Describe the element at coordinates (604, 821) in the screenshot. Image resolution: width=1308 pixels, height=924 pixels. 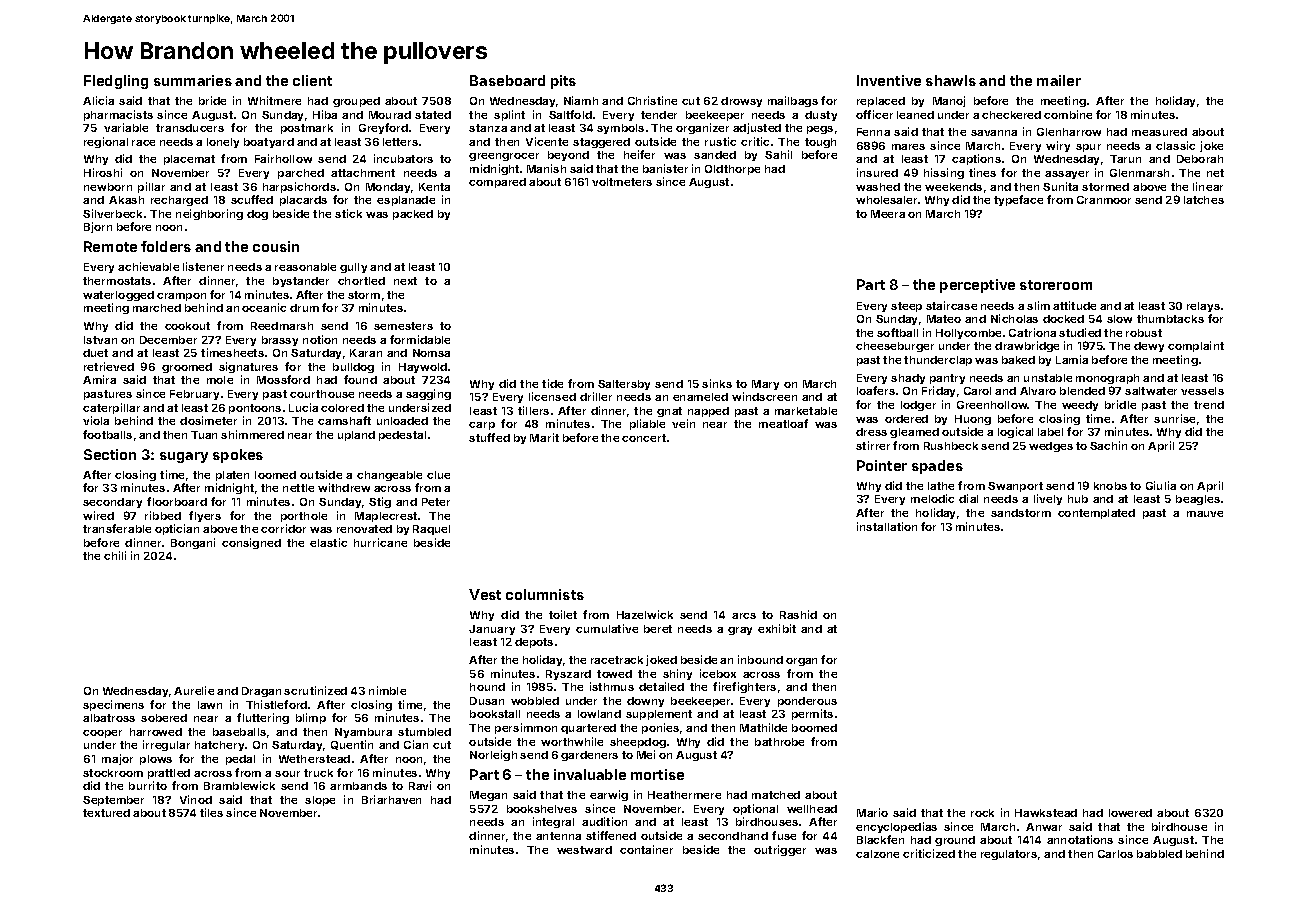
I see `audition` at that location.
